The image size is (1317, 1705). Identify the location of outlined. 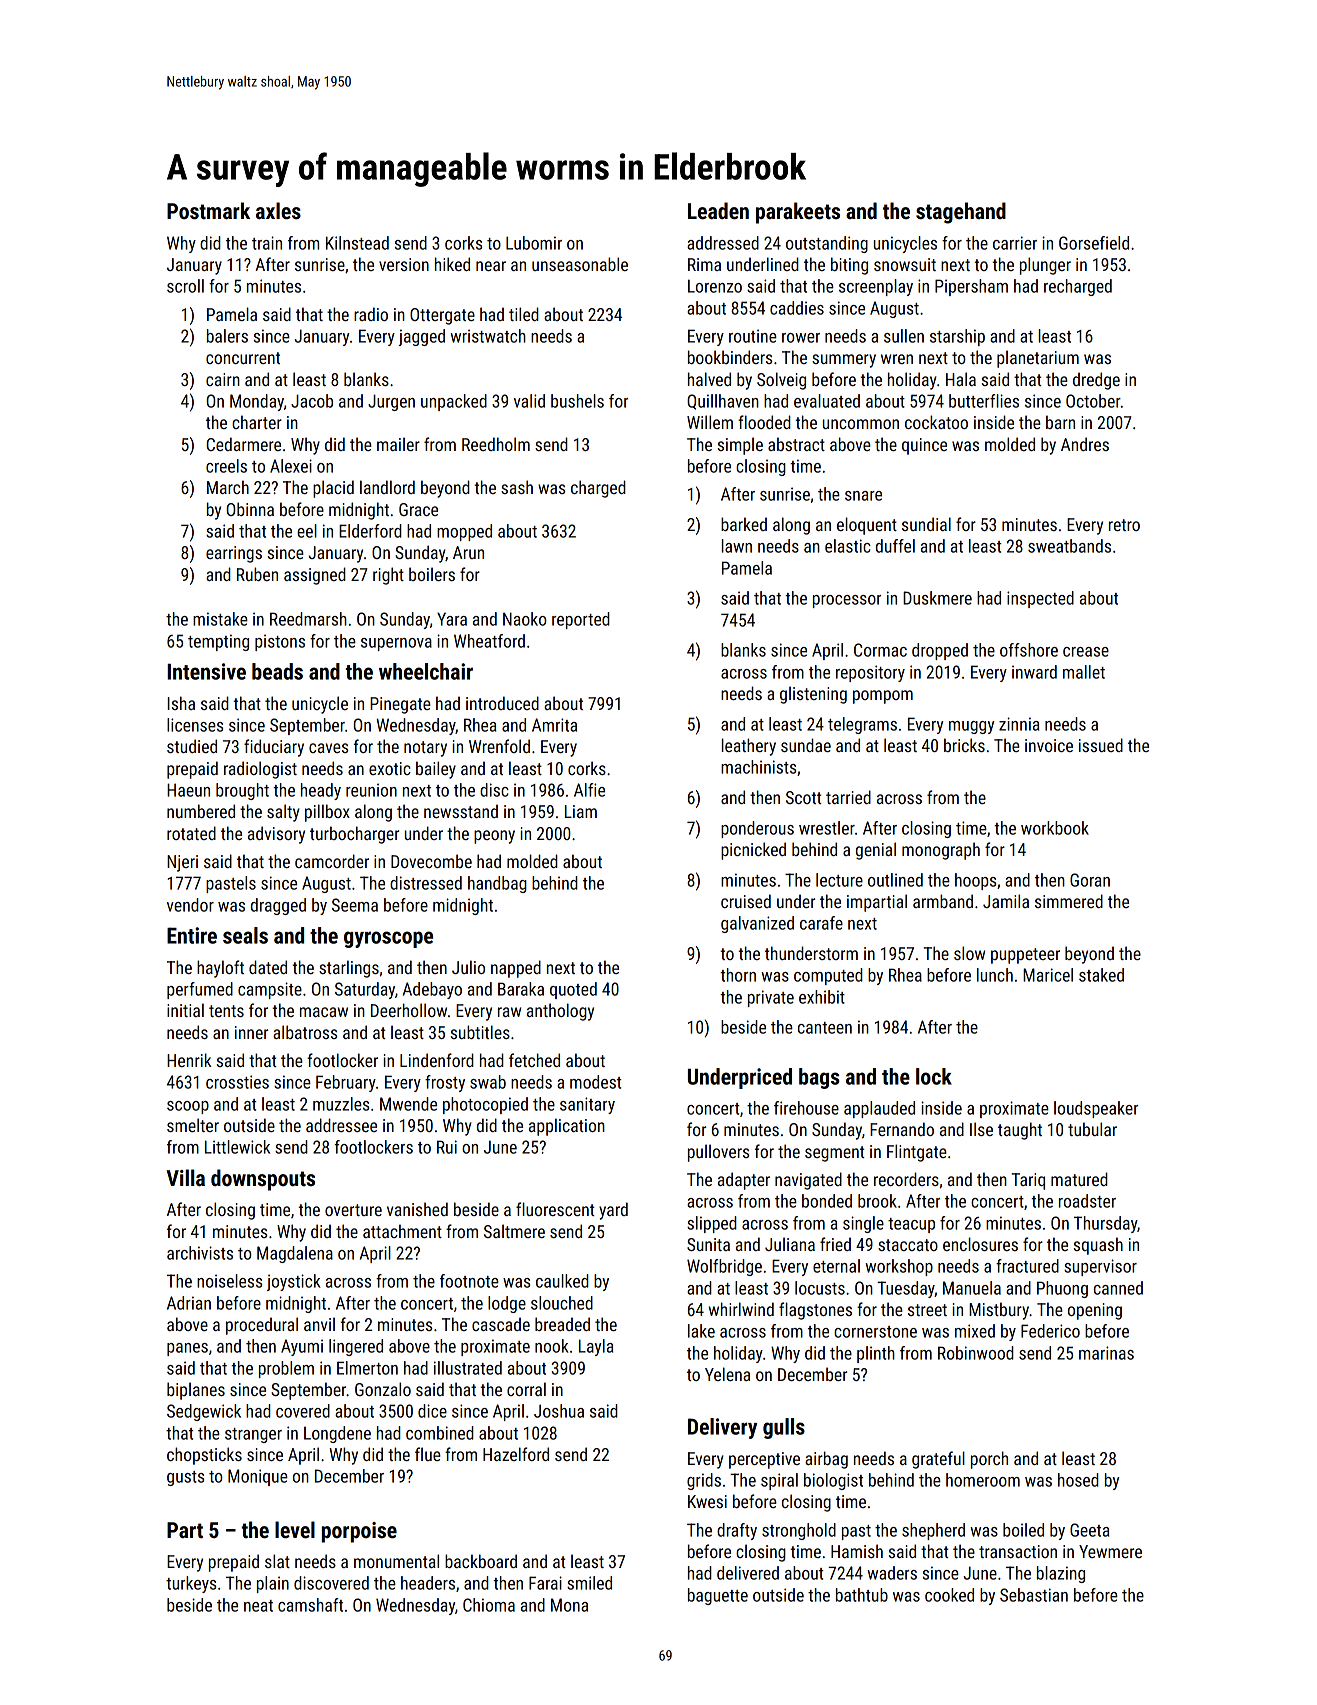
(895, 880).
